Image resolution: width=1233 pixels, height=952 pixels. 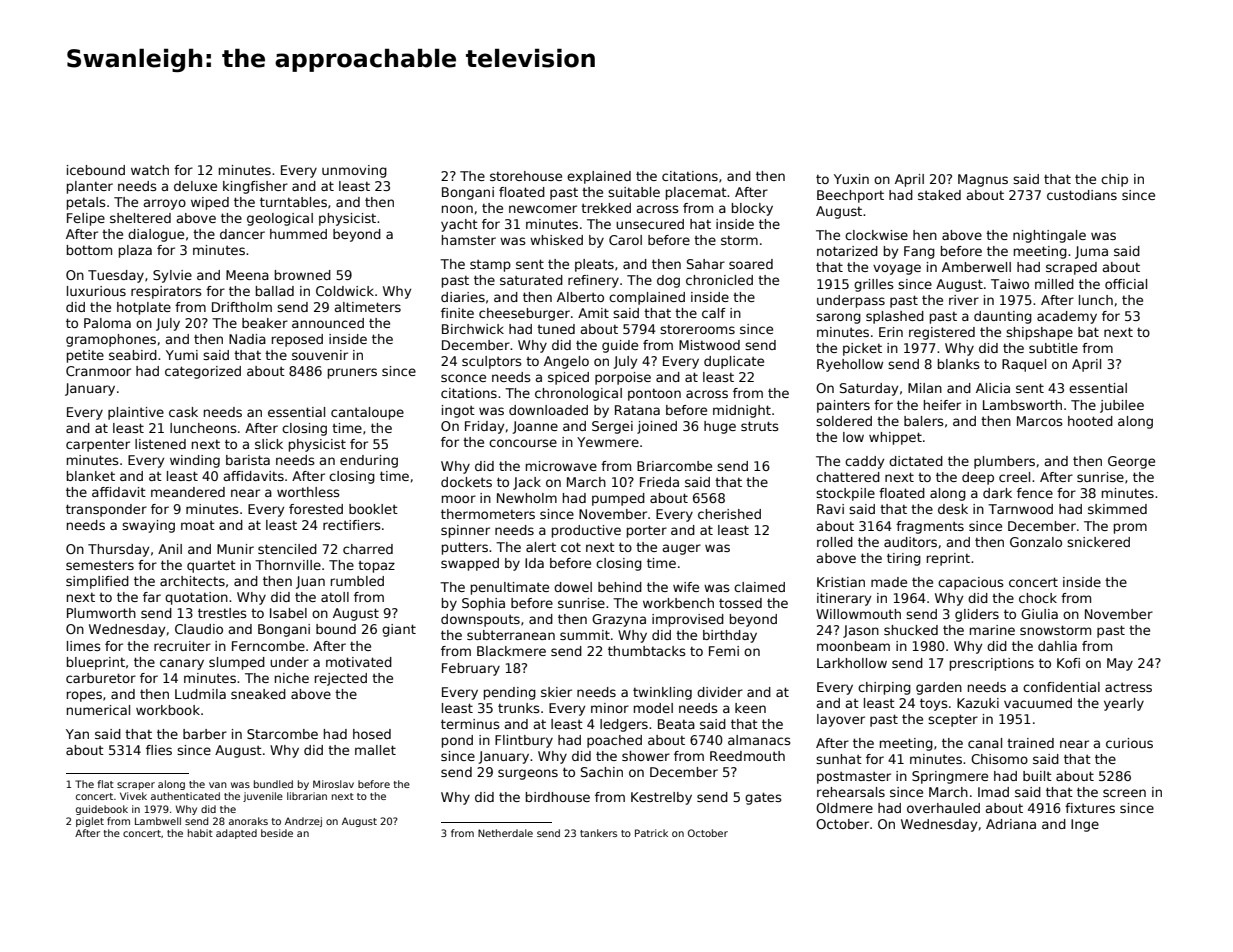 What do you see at coordinates (950, 777) in the page?
I see `Springmere` at bounding box center [950, 777].
